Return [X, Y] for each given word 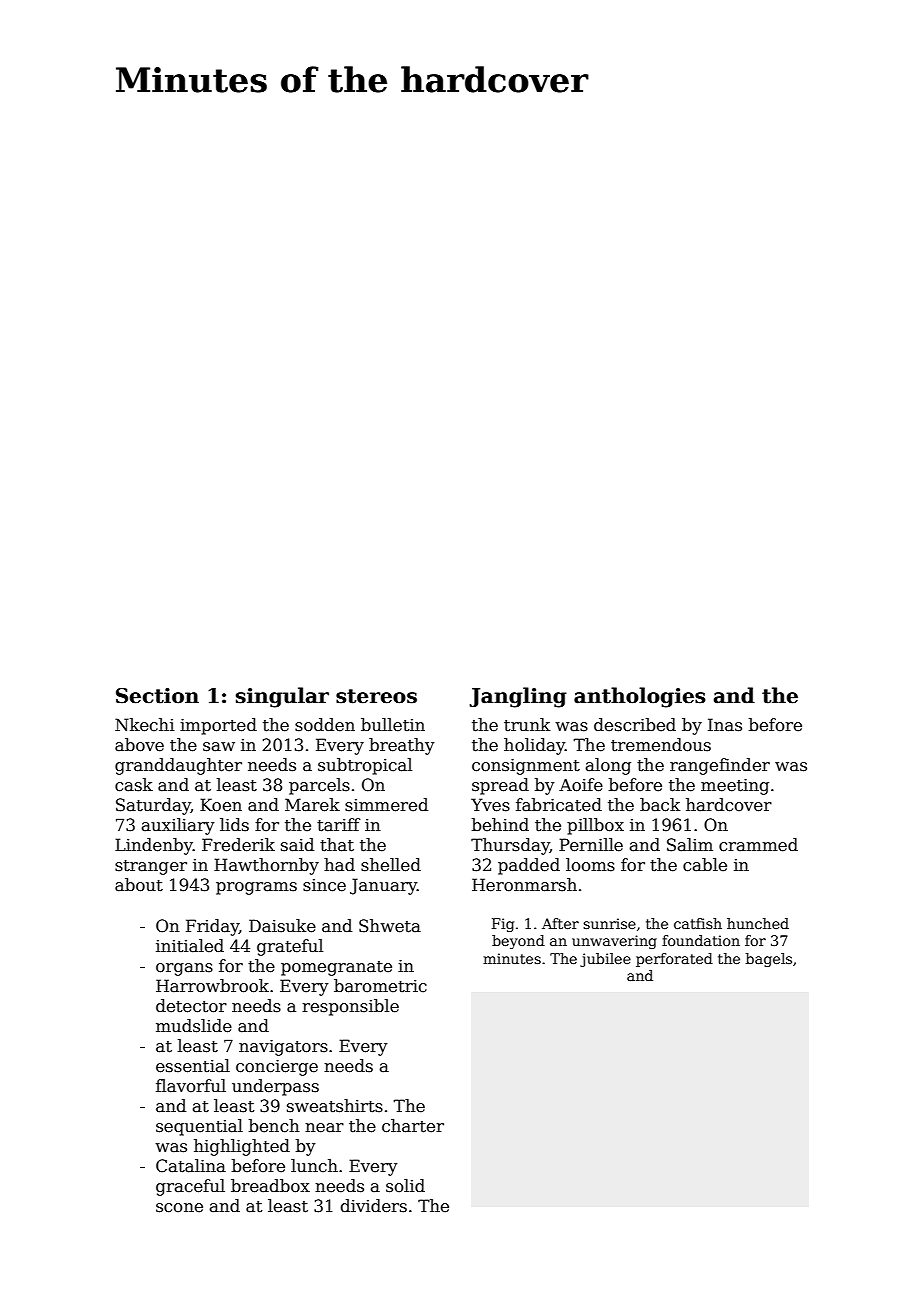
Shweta [390, 926]
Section [157, 696]
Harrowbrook [212, 986]
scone [179, 1208]
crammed [758, 845]
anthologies [640, 697]
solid [405, 1186]
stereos [376, 696]
